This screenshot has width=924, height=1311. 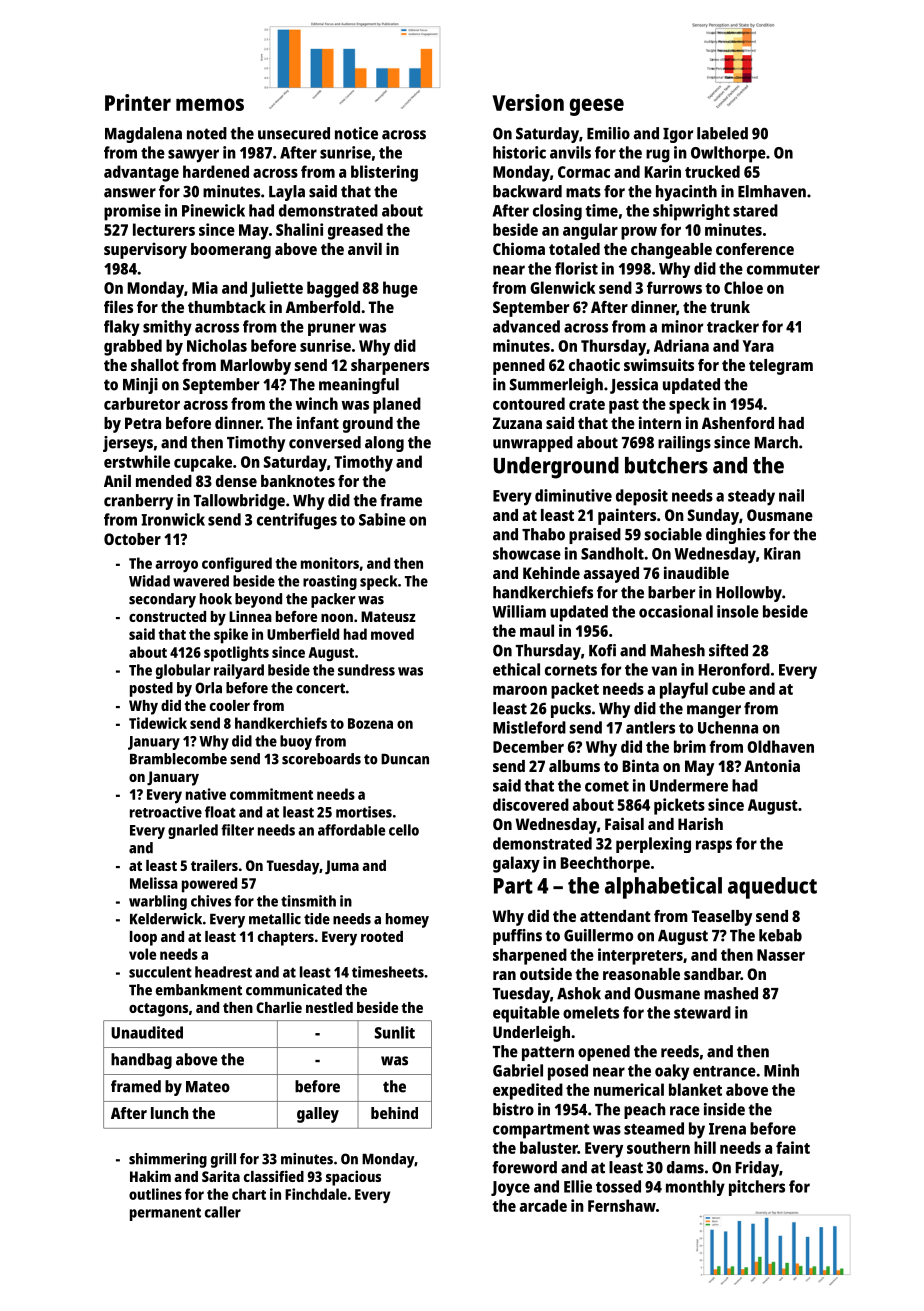 What do you see at coordinates (757, 1188) in the screenshot?
I see `pitchers` at bounding box center [757, 1188].
